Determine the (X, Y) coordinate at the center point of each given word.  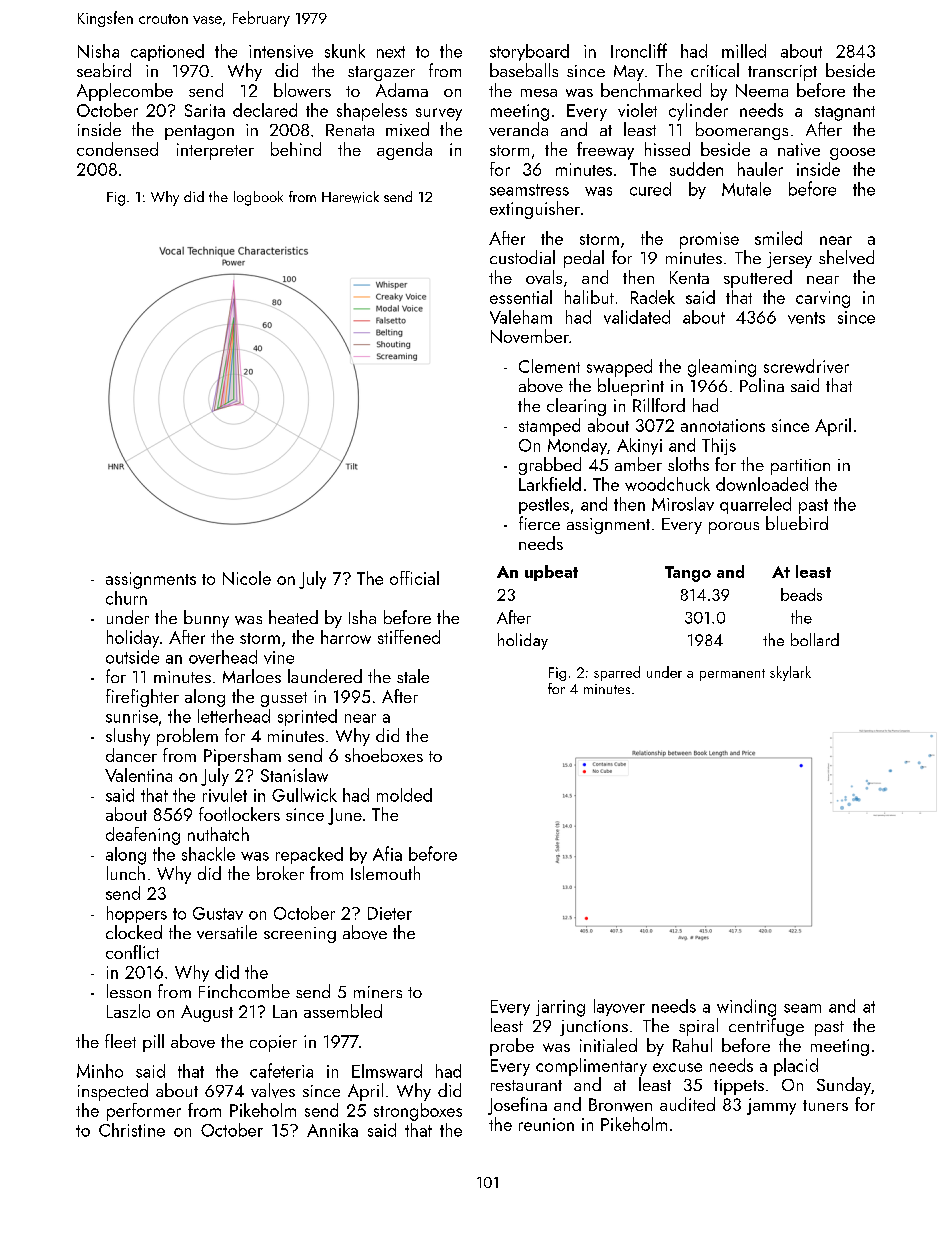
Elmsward (387, 1071)
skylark (790, 673)
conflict (132, 952)
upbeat (551, 573)
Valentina (138, 775)
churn (126, 598)
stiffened (409, 637)
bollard (815, 639)
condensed (117, 149)
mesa (539, 93)
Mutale (746, 189)
